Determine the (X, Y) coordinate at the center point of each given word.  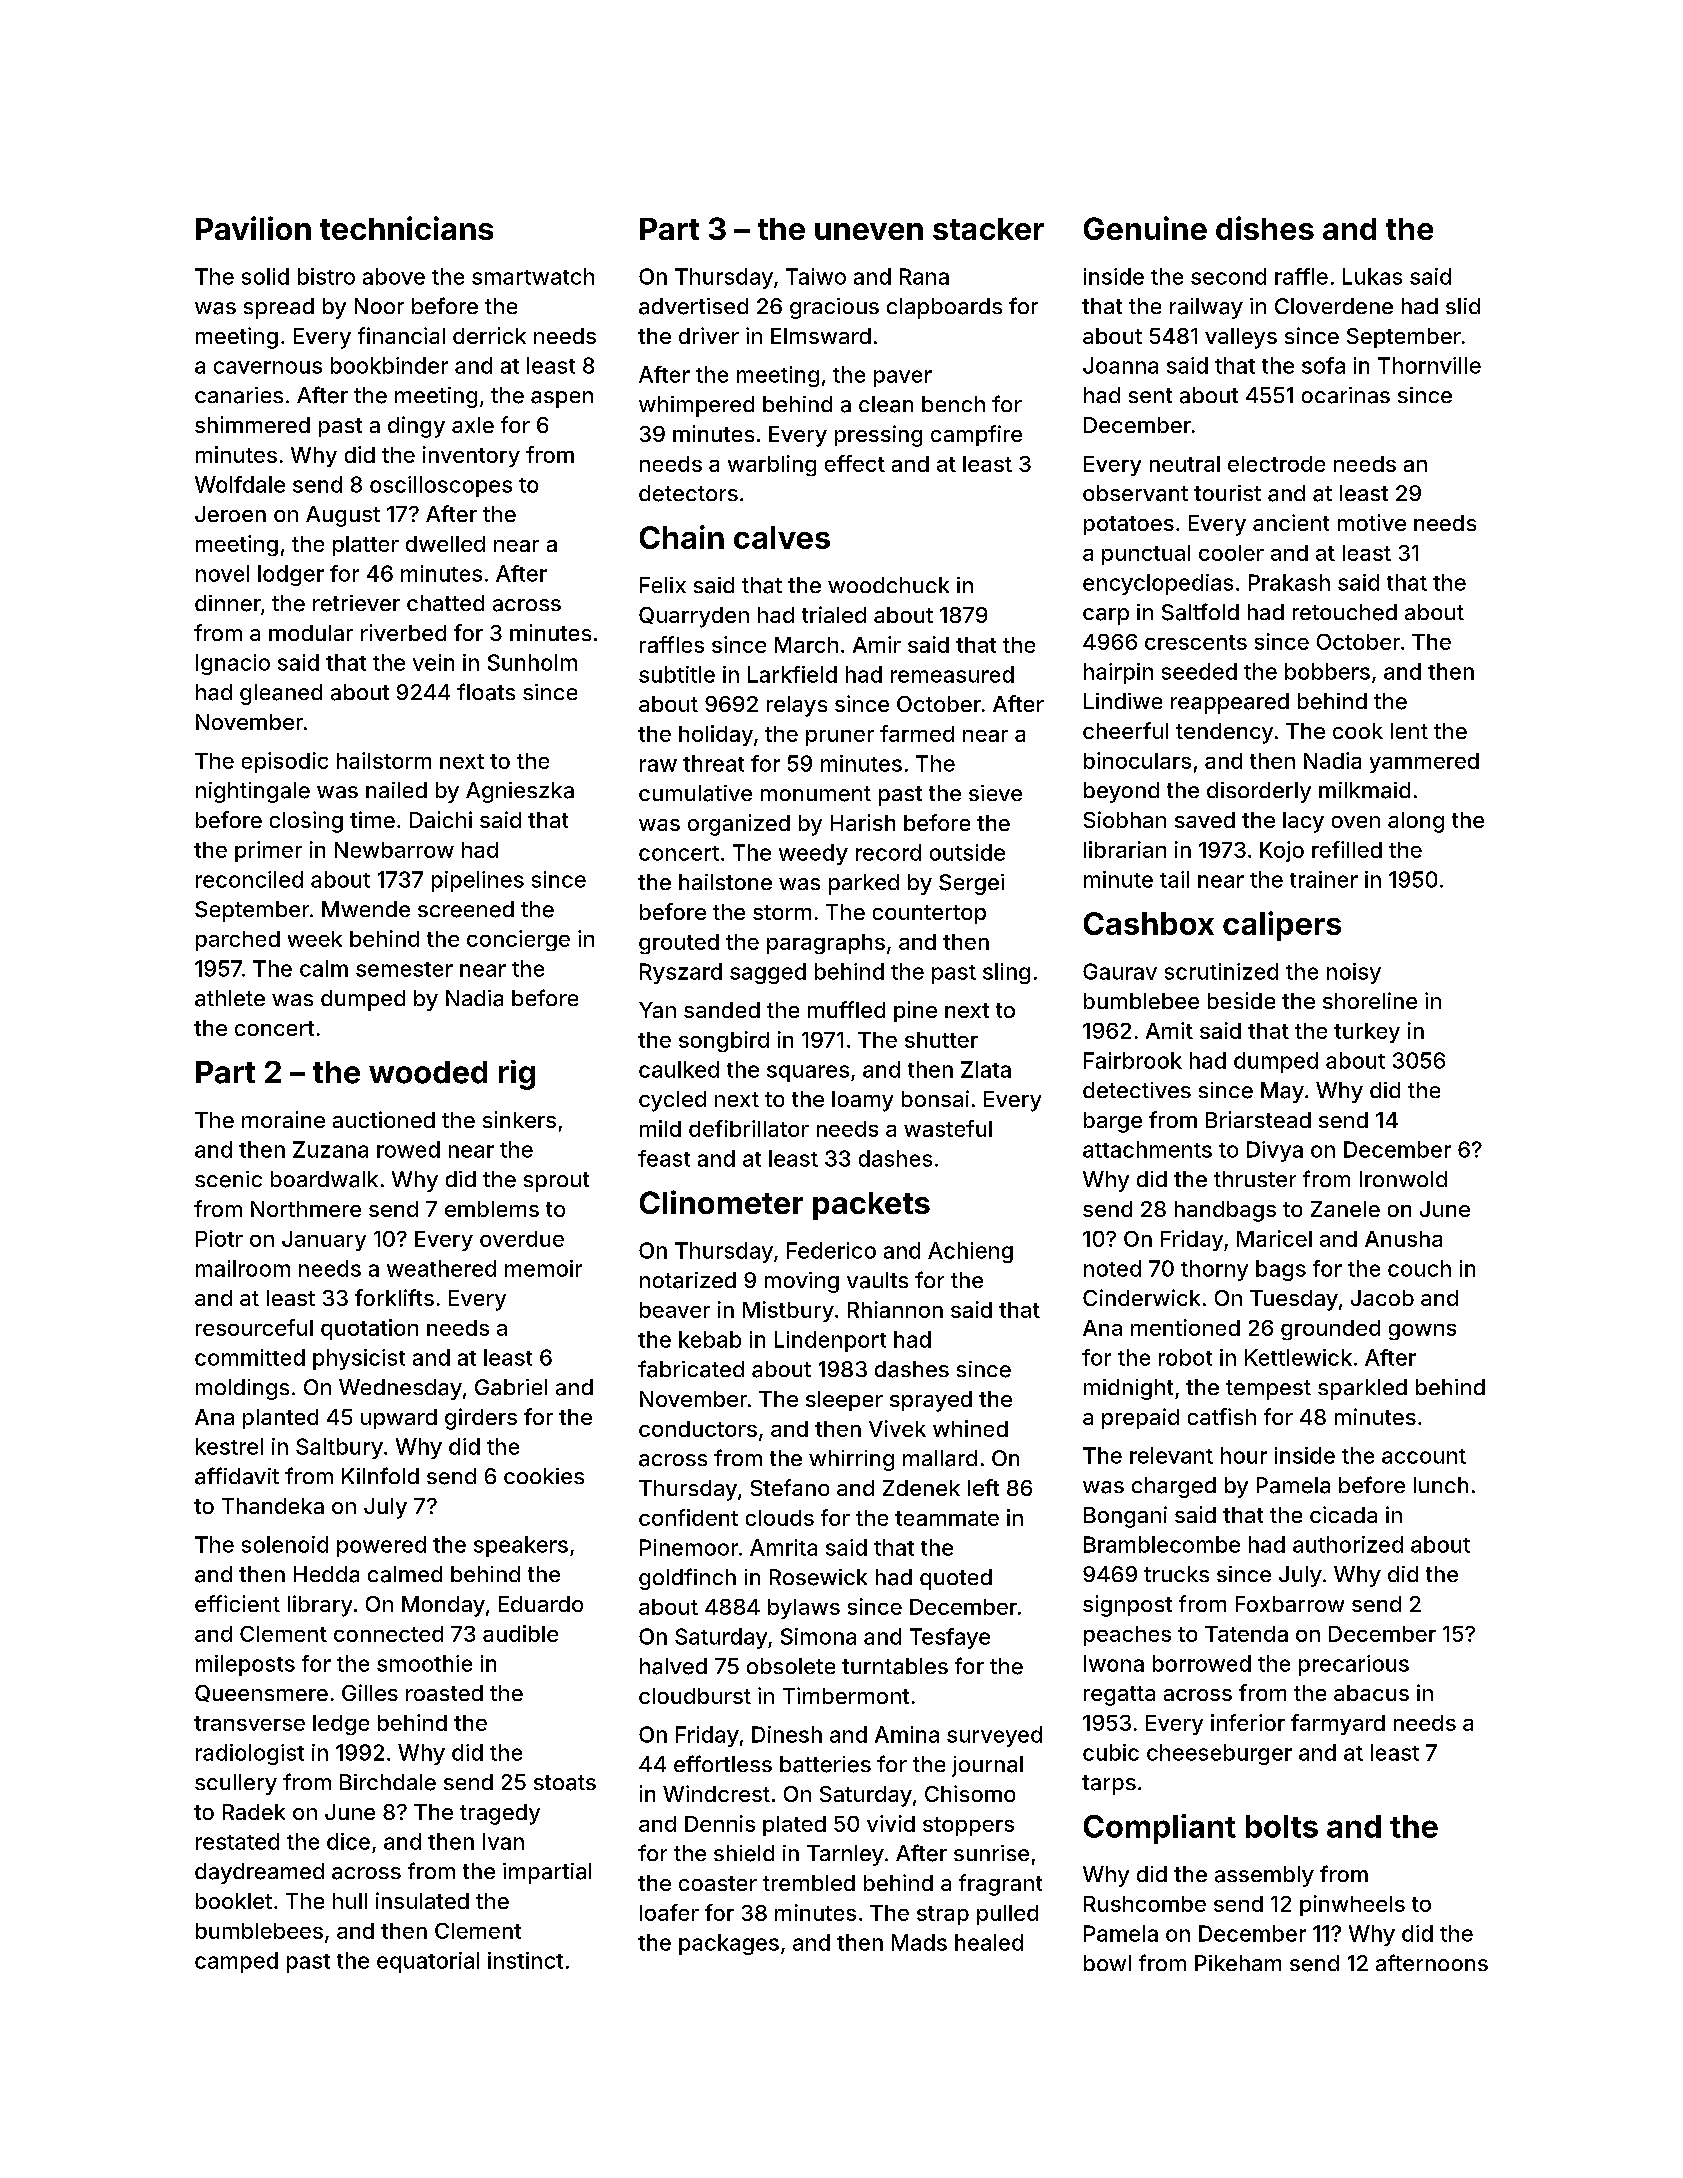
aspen (562, 399)
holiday (716, 735)
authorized (1348, 1544)
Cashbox (1149, 923)
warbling (772, 465)
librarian (1125, 849)
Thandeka (273, 1506)
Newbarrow (394, 850)
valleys (1241, 338)
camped (236, 1962)
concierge (518, 940)
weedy (813, 854)
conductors (698, 1429)
